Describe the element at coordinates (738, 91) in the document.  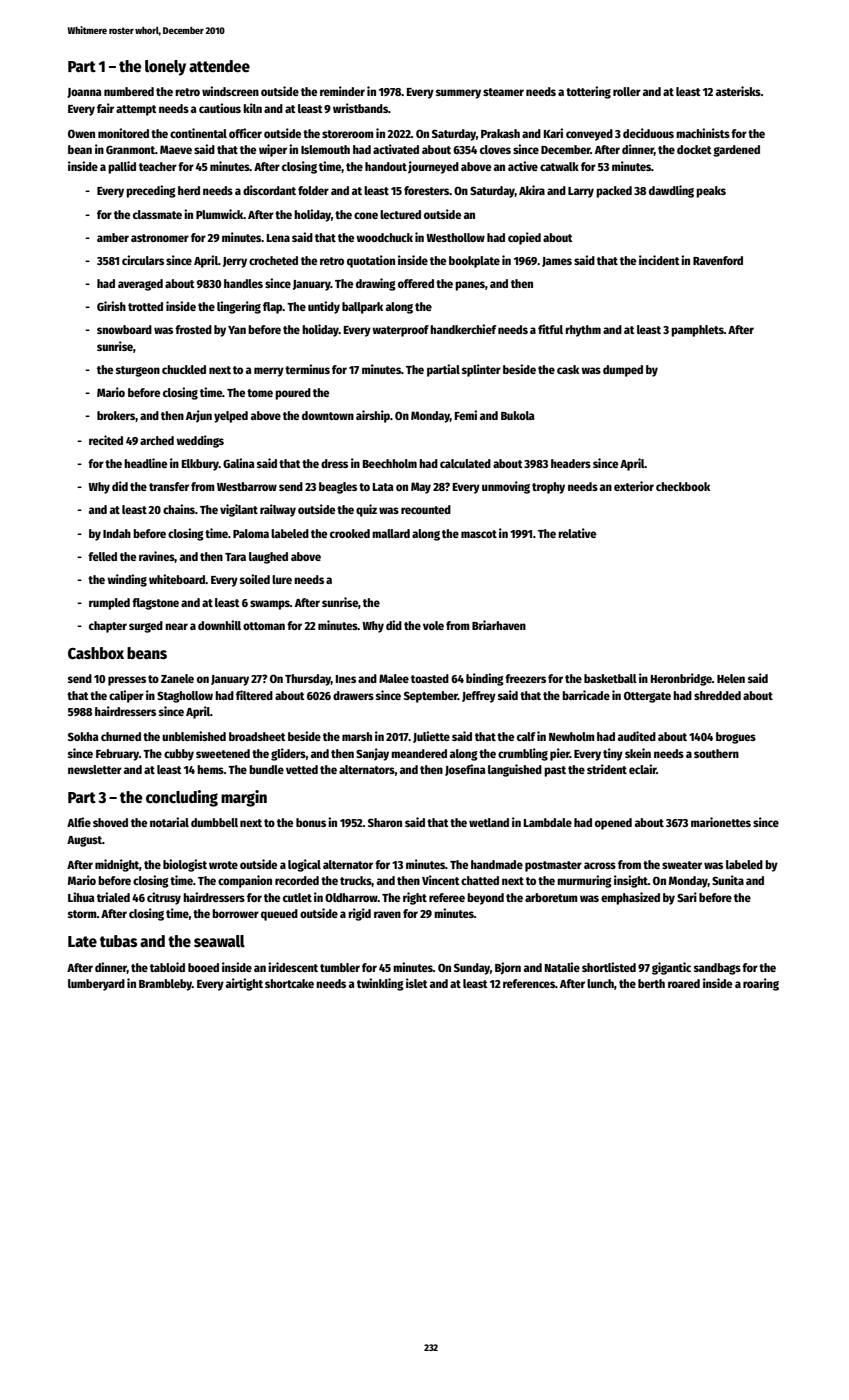
I see `asterisks` at that location.
